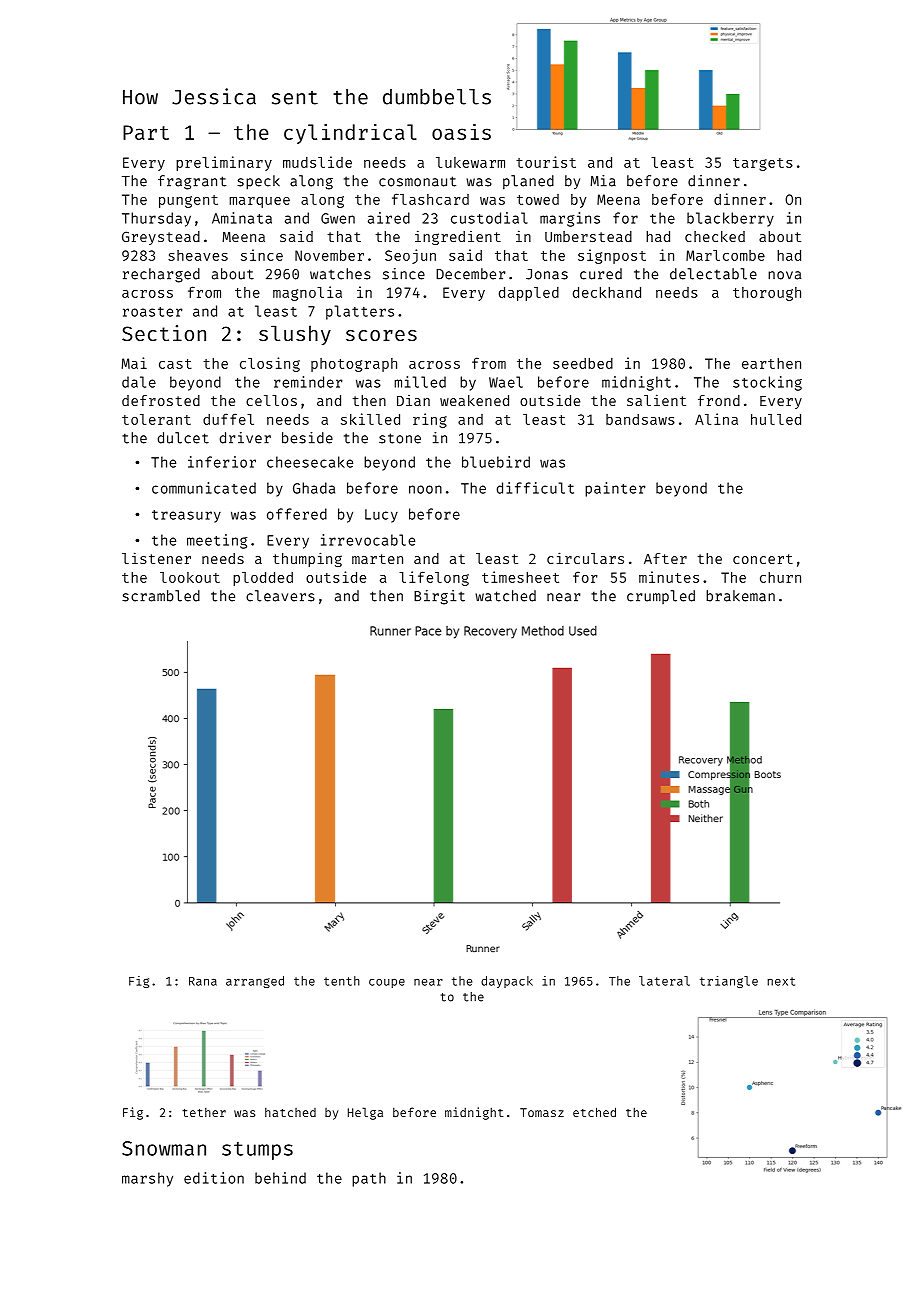  What do you see at coordinates (354, 365) in the image?
I see `photograph` at bounding box center [354, 365].
